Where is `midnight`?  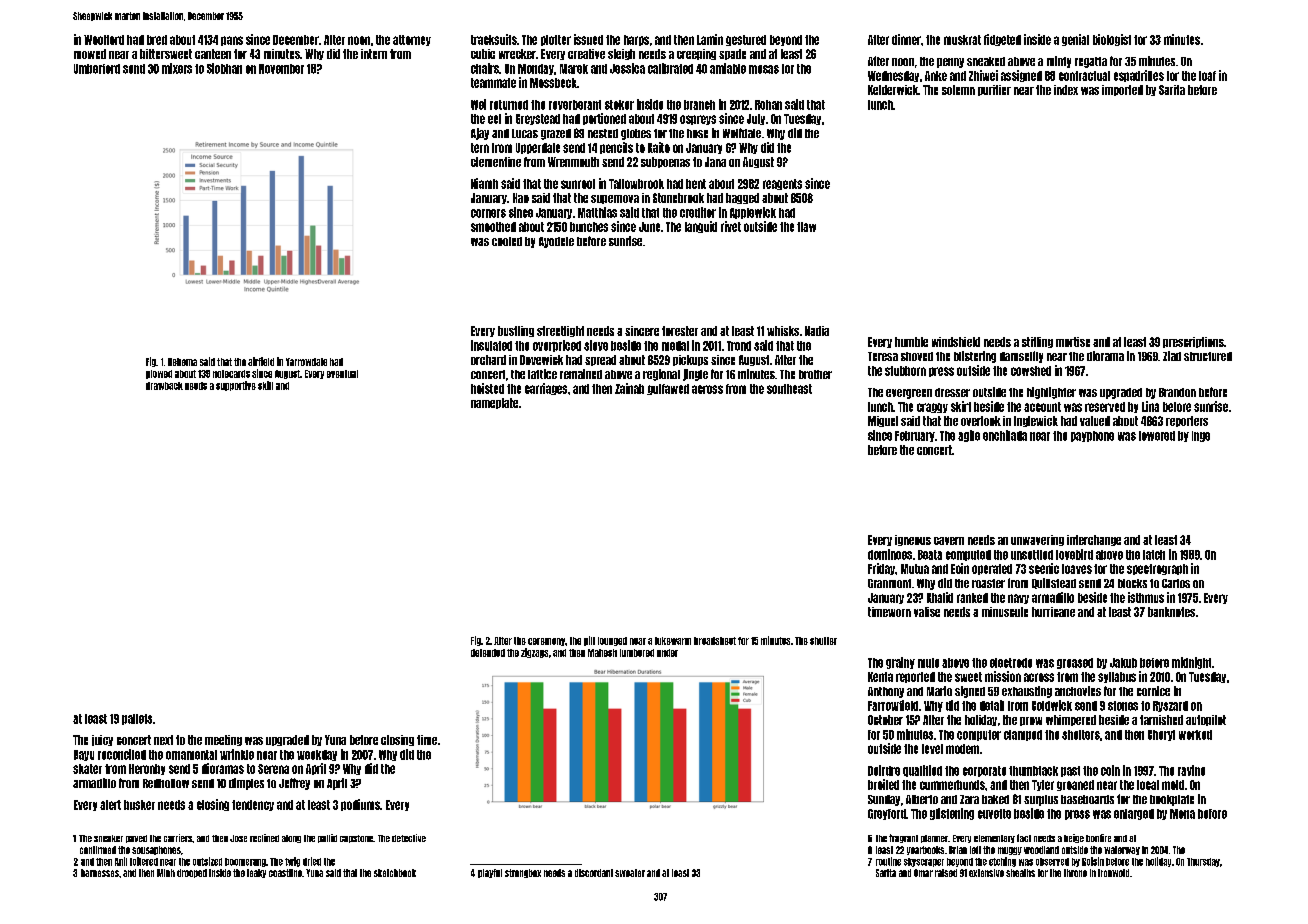 midnight is located at coordinates (1191, 663).
